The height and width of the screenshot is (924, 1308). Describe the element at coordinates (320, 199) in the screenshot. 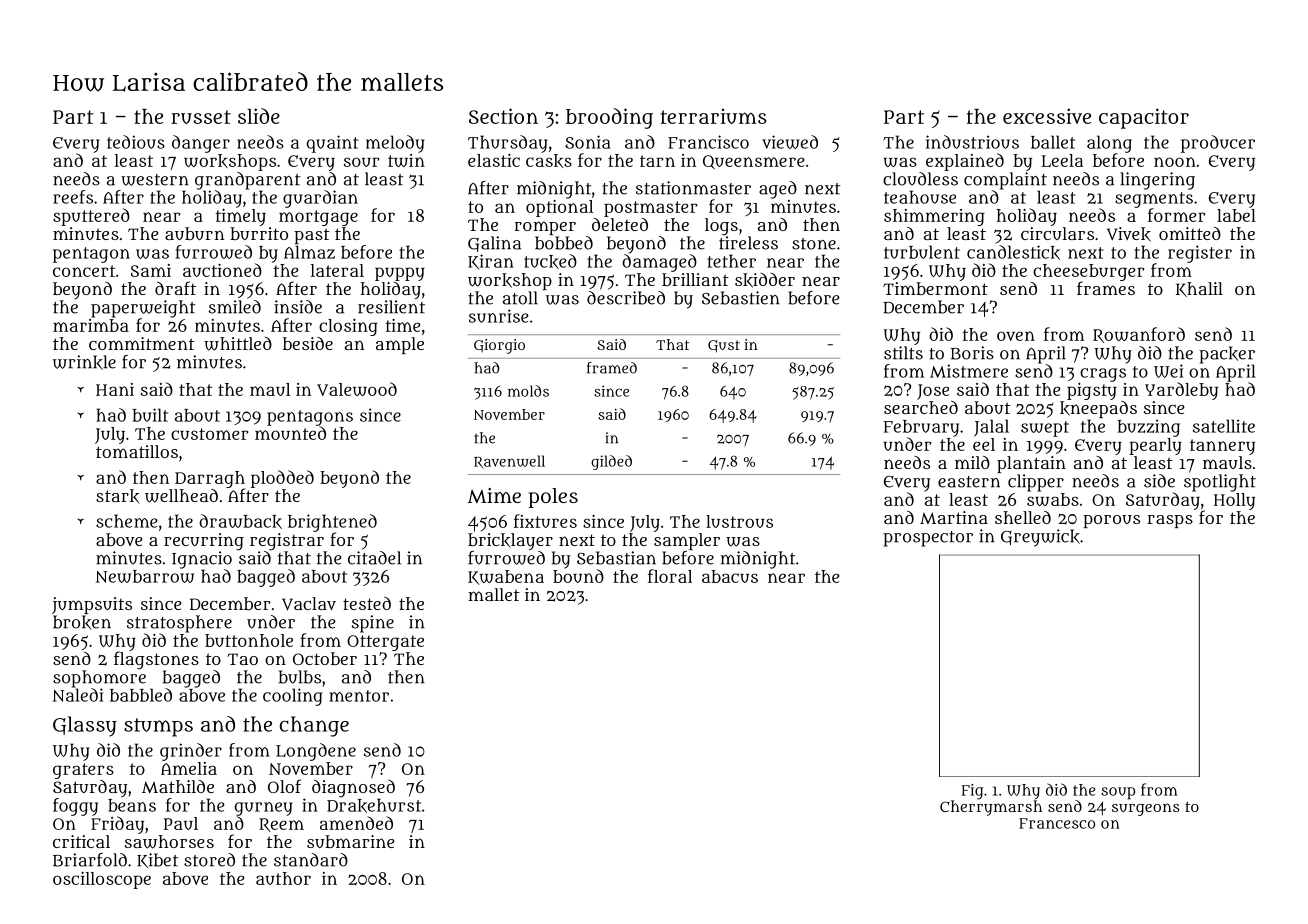

I see `guardian` at that location.
